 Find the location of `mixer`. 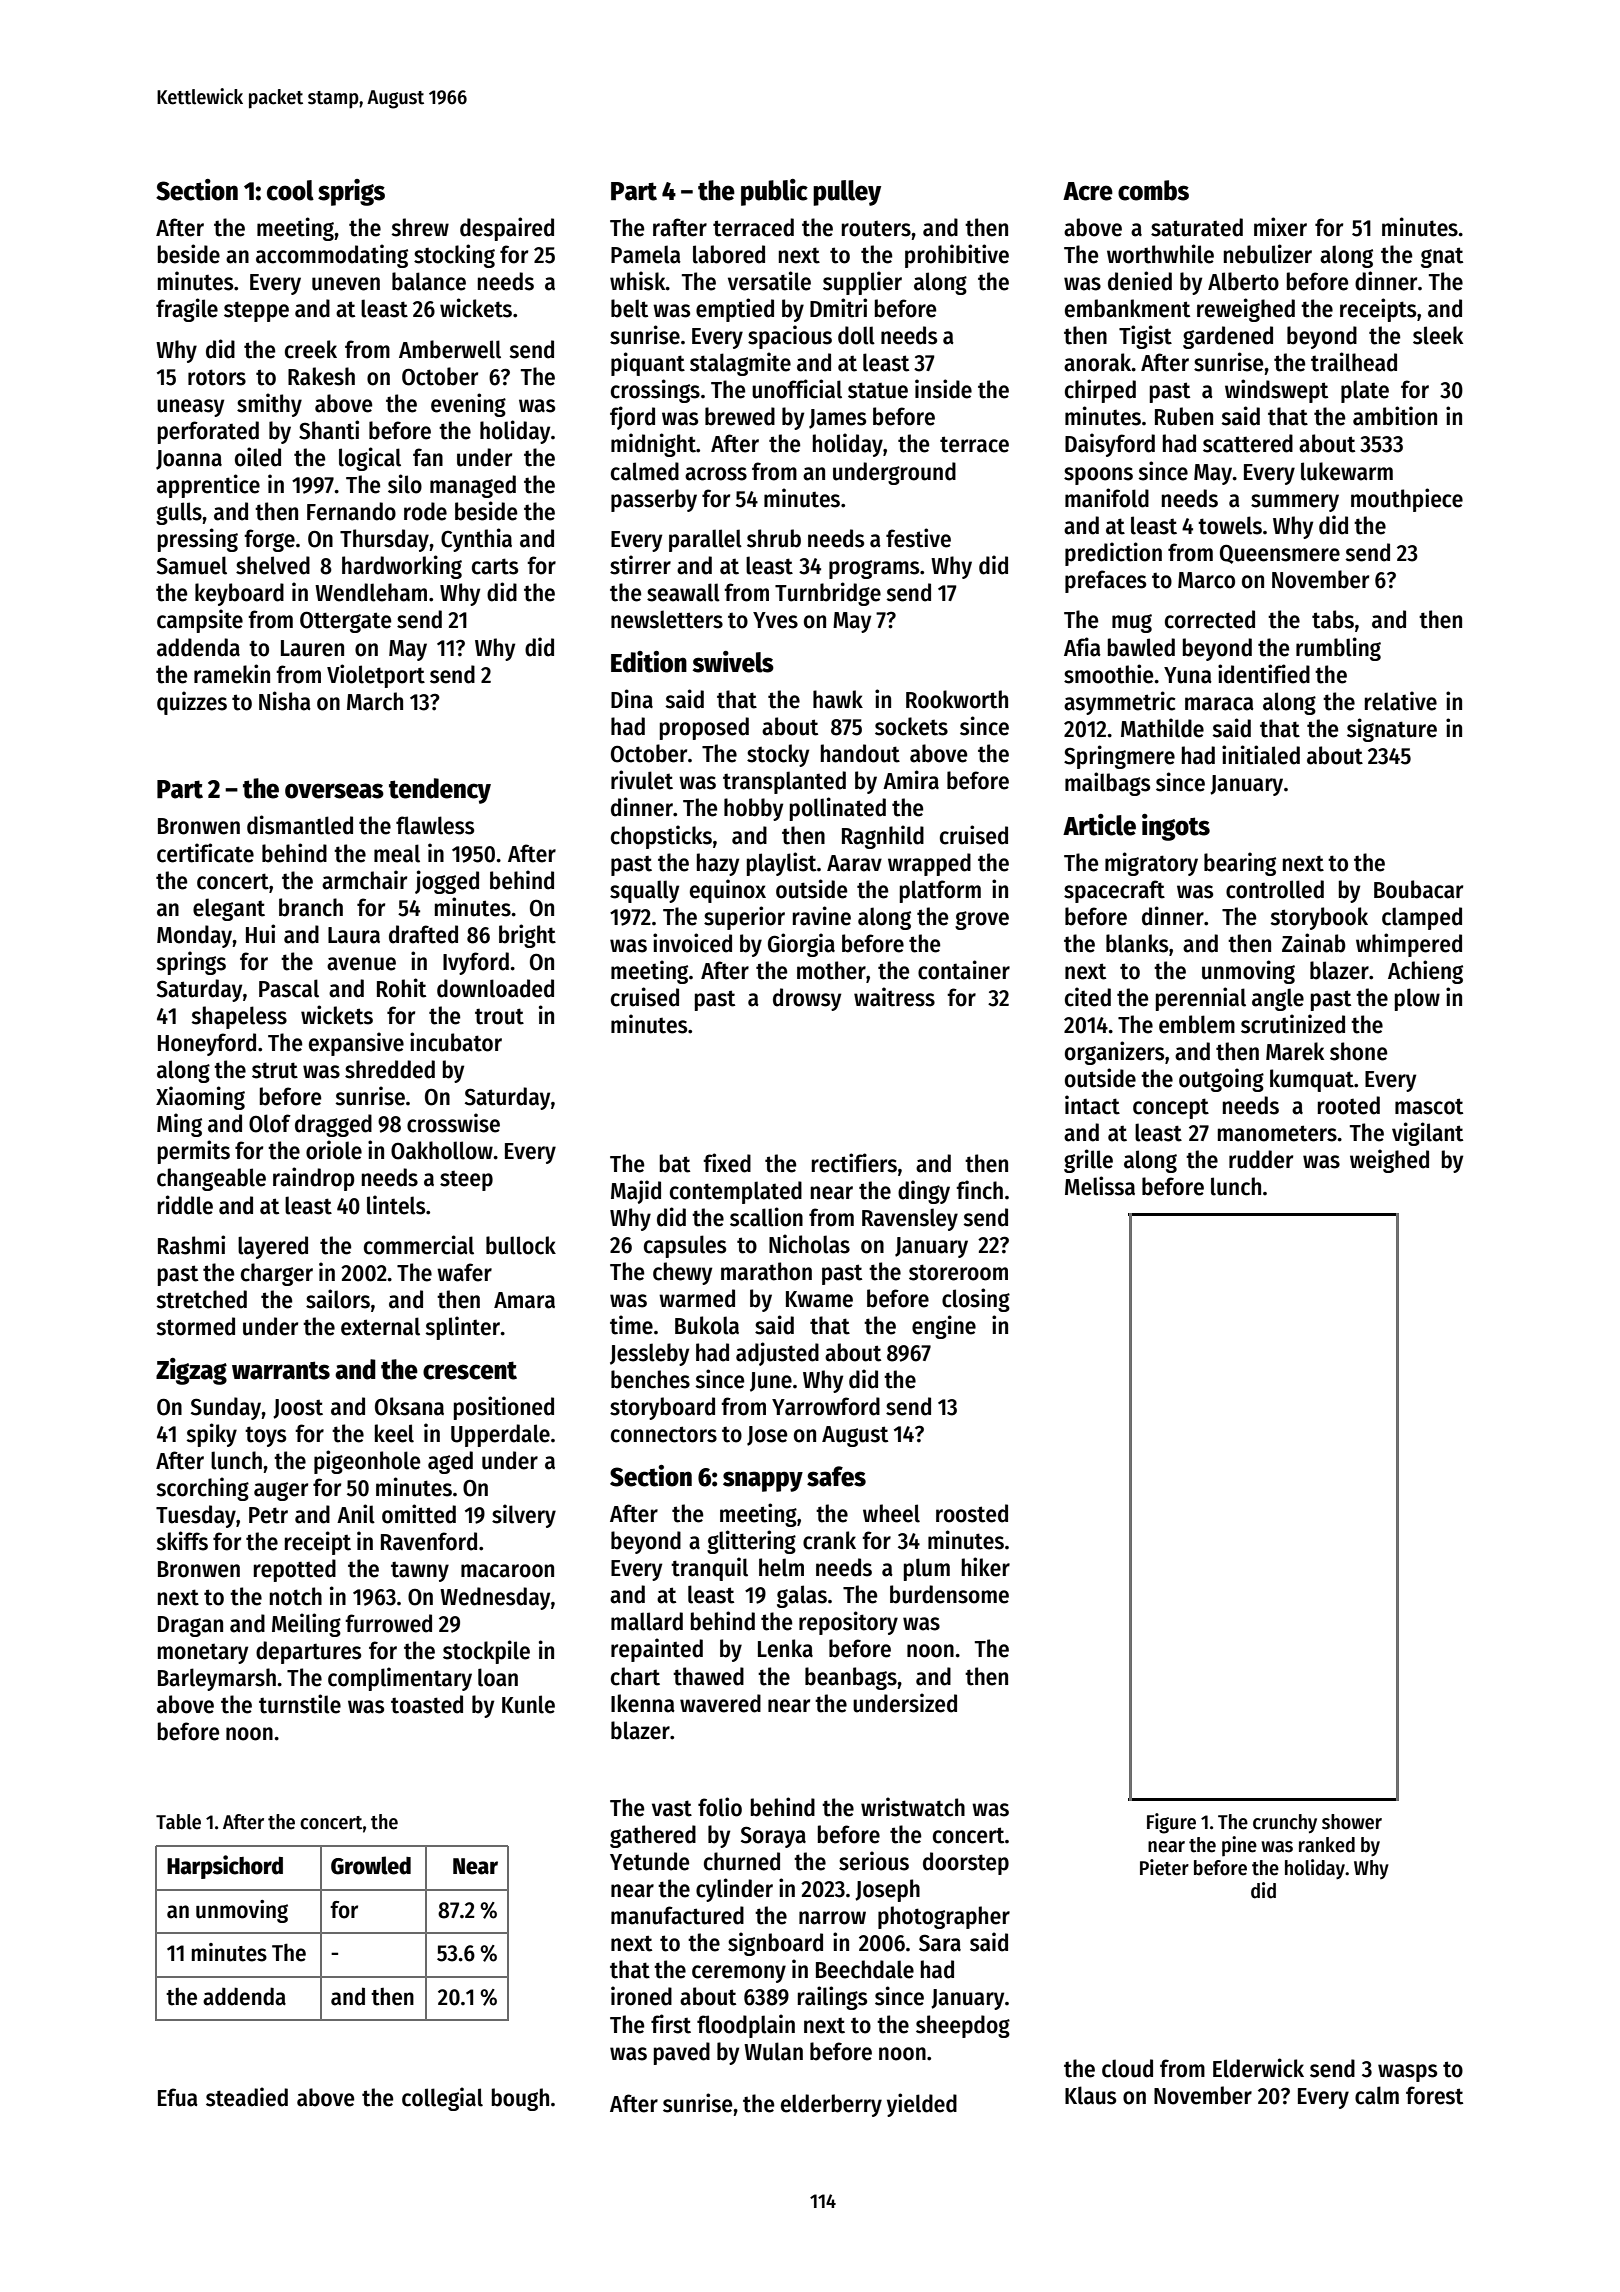

mixer is located at coordinates (1280, 227).
